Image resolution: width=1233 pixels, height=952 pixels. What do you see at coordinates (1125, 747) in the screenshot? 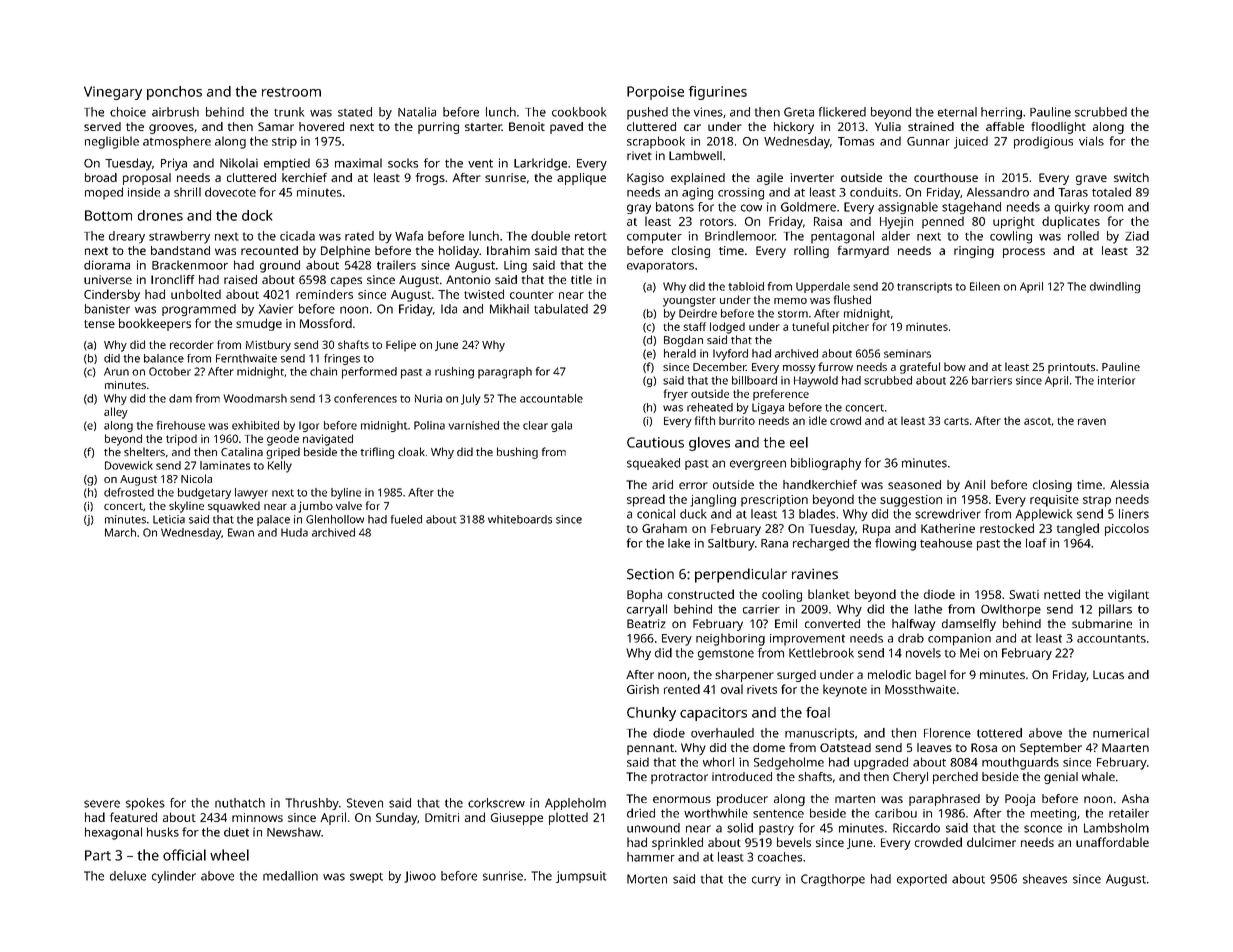
I see `Maarten` at bounding box center [1125, 747].
